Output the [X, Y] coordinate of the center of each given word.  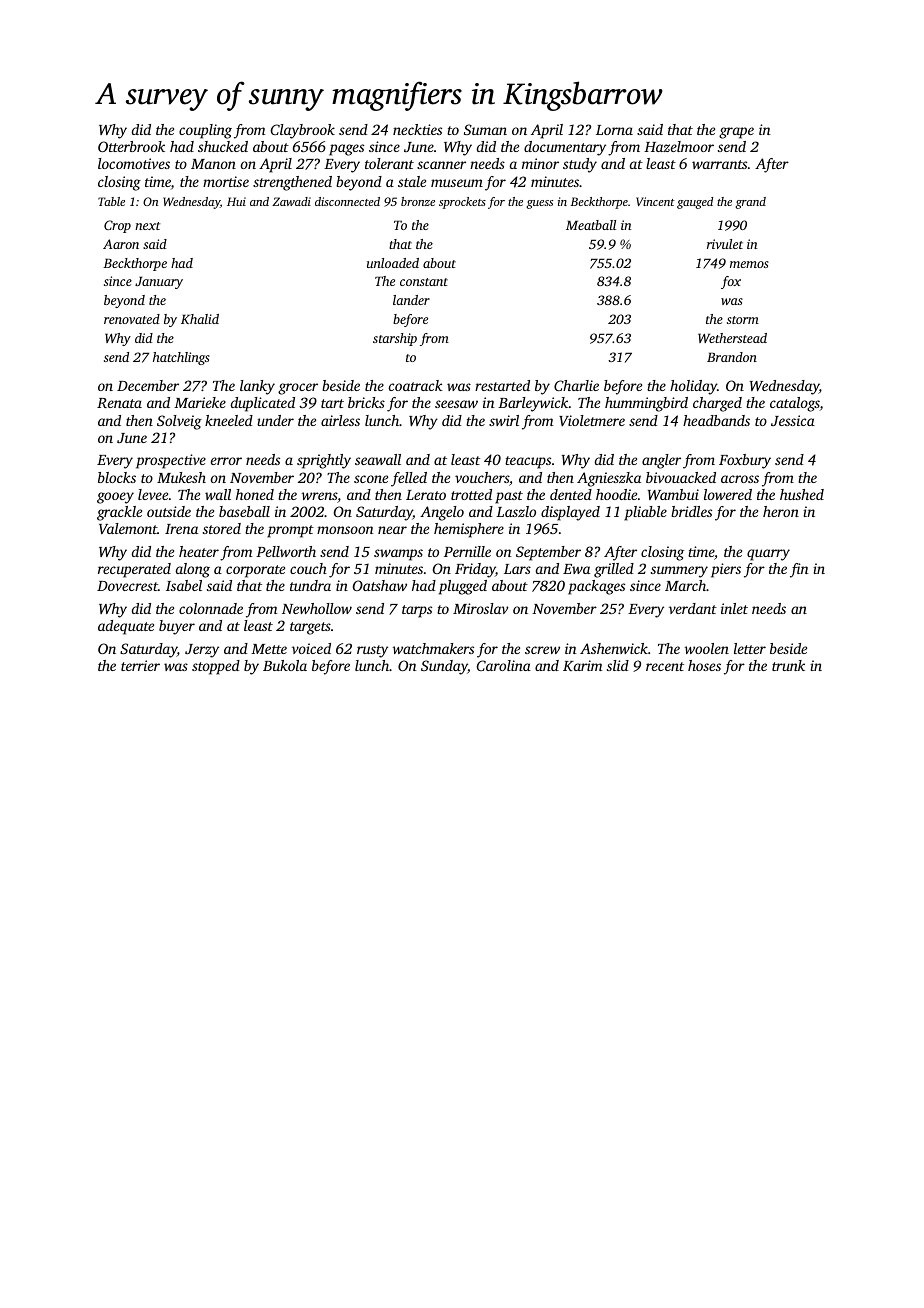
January [159, 282]
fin [799, 570]
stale [412, 181]
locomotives [134, 163]
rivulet [725, 244]
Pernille [467, 551]
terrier [140, 665]
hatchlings [181, 358]
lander [411, 300]
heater [199, 551]
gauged [695, 203]
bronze [418, 201]
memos [749, 264]
